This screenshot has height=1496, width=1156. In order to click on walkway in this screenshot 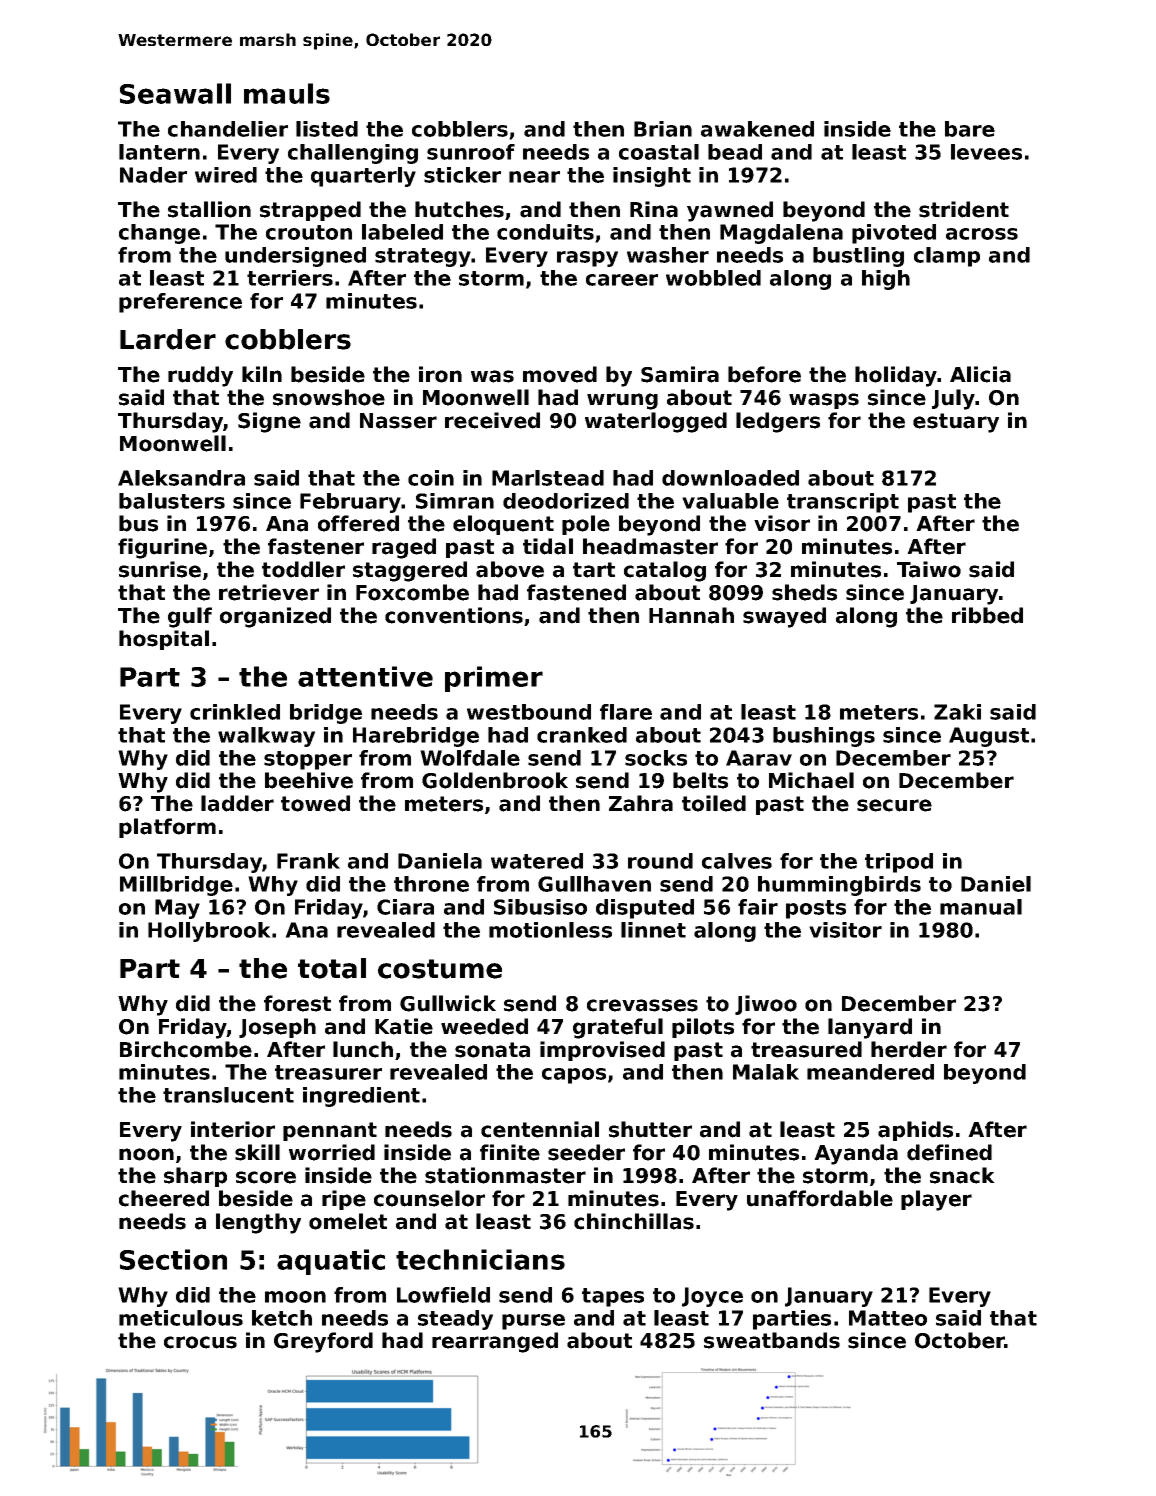, I will do `click(266, 737)`.
